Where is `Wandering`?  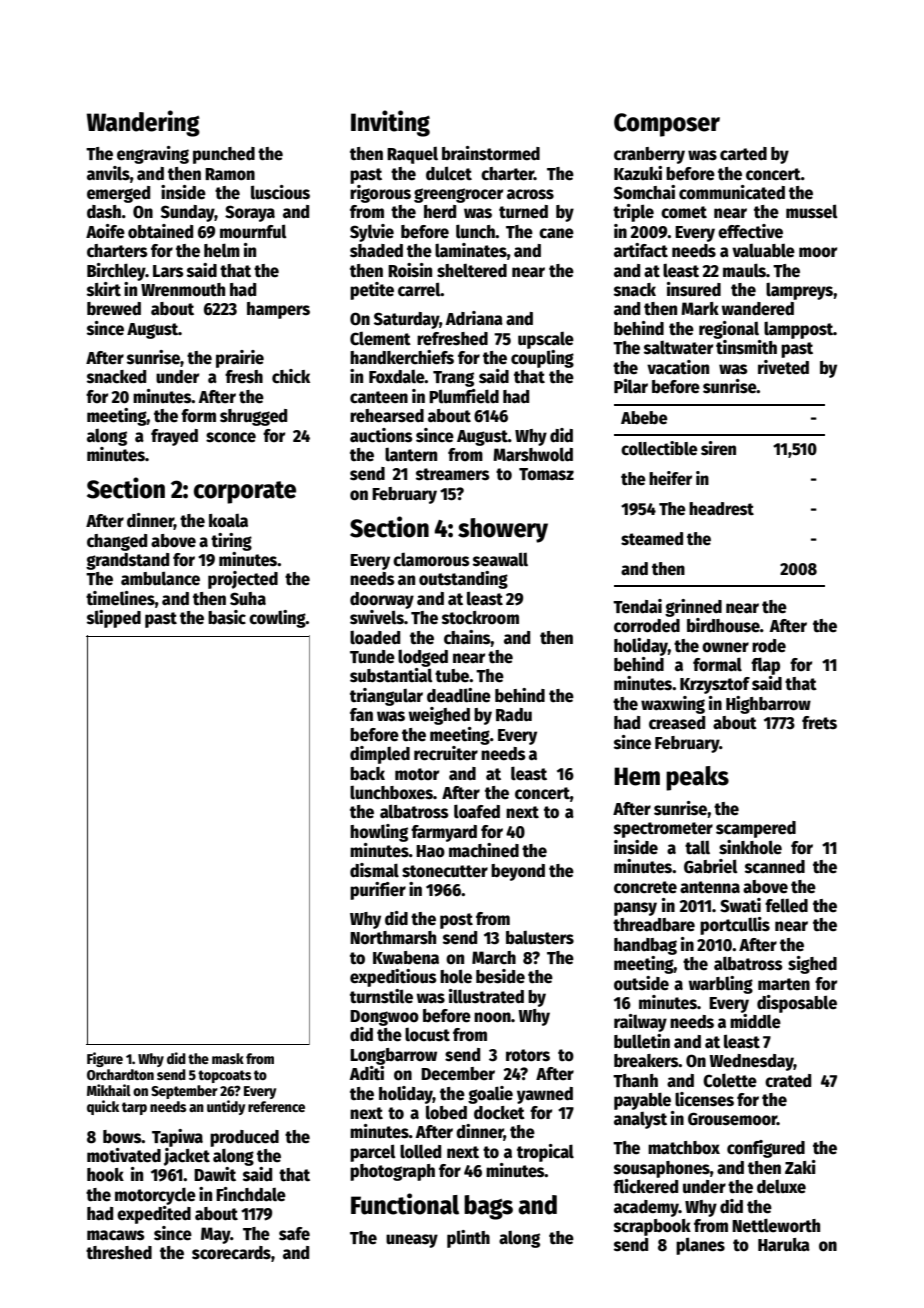
Wandering is located at coordinates (143, 123).
